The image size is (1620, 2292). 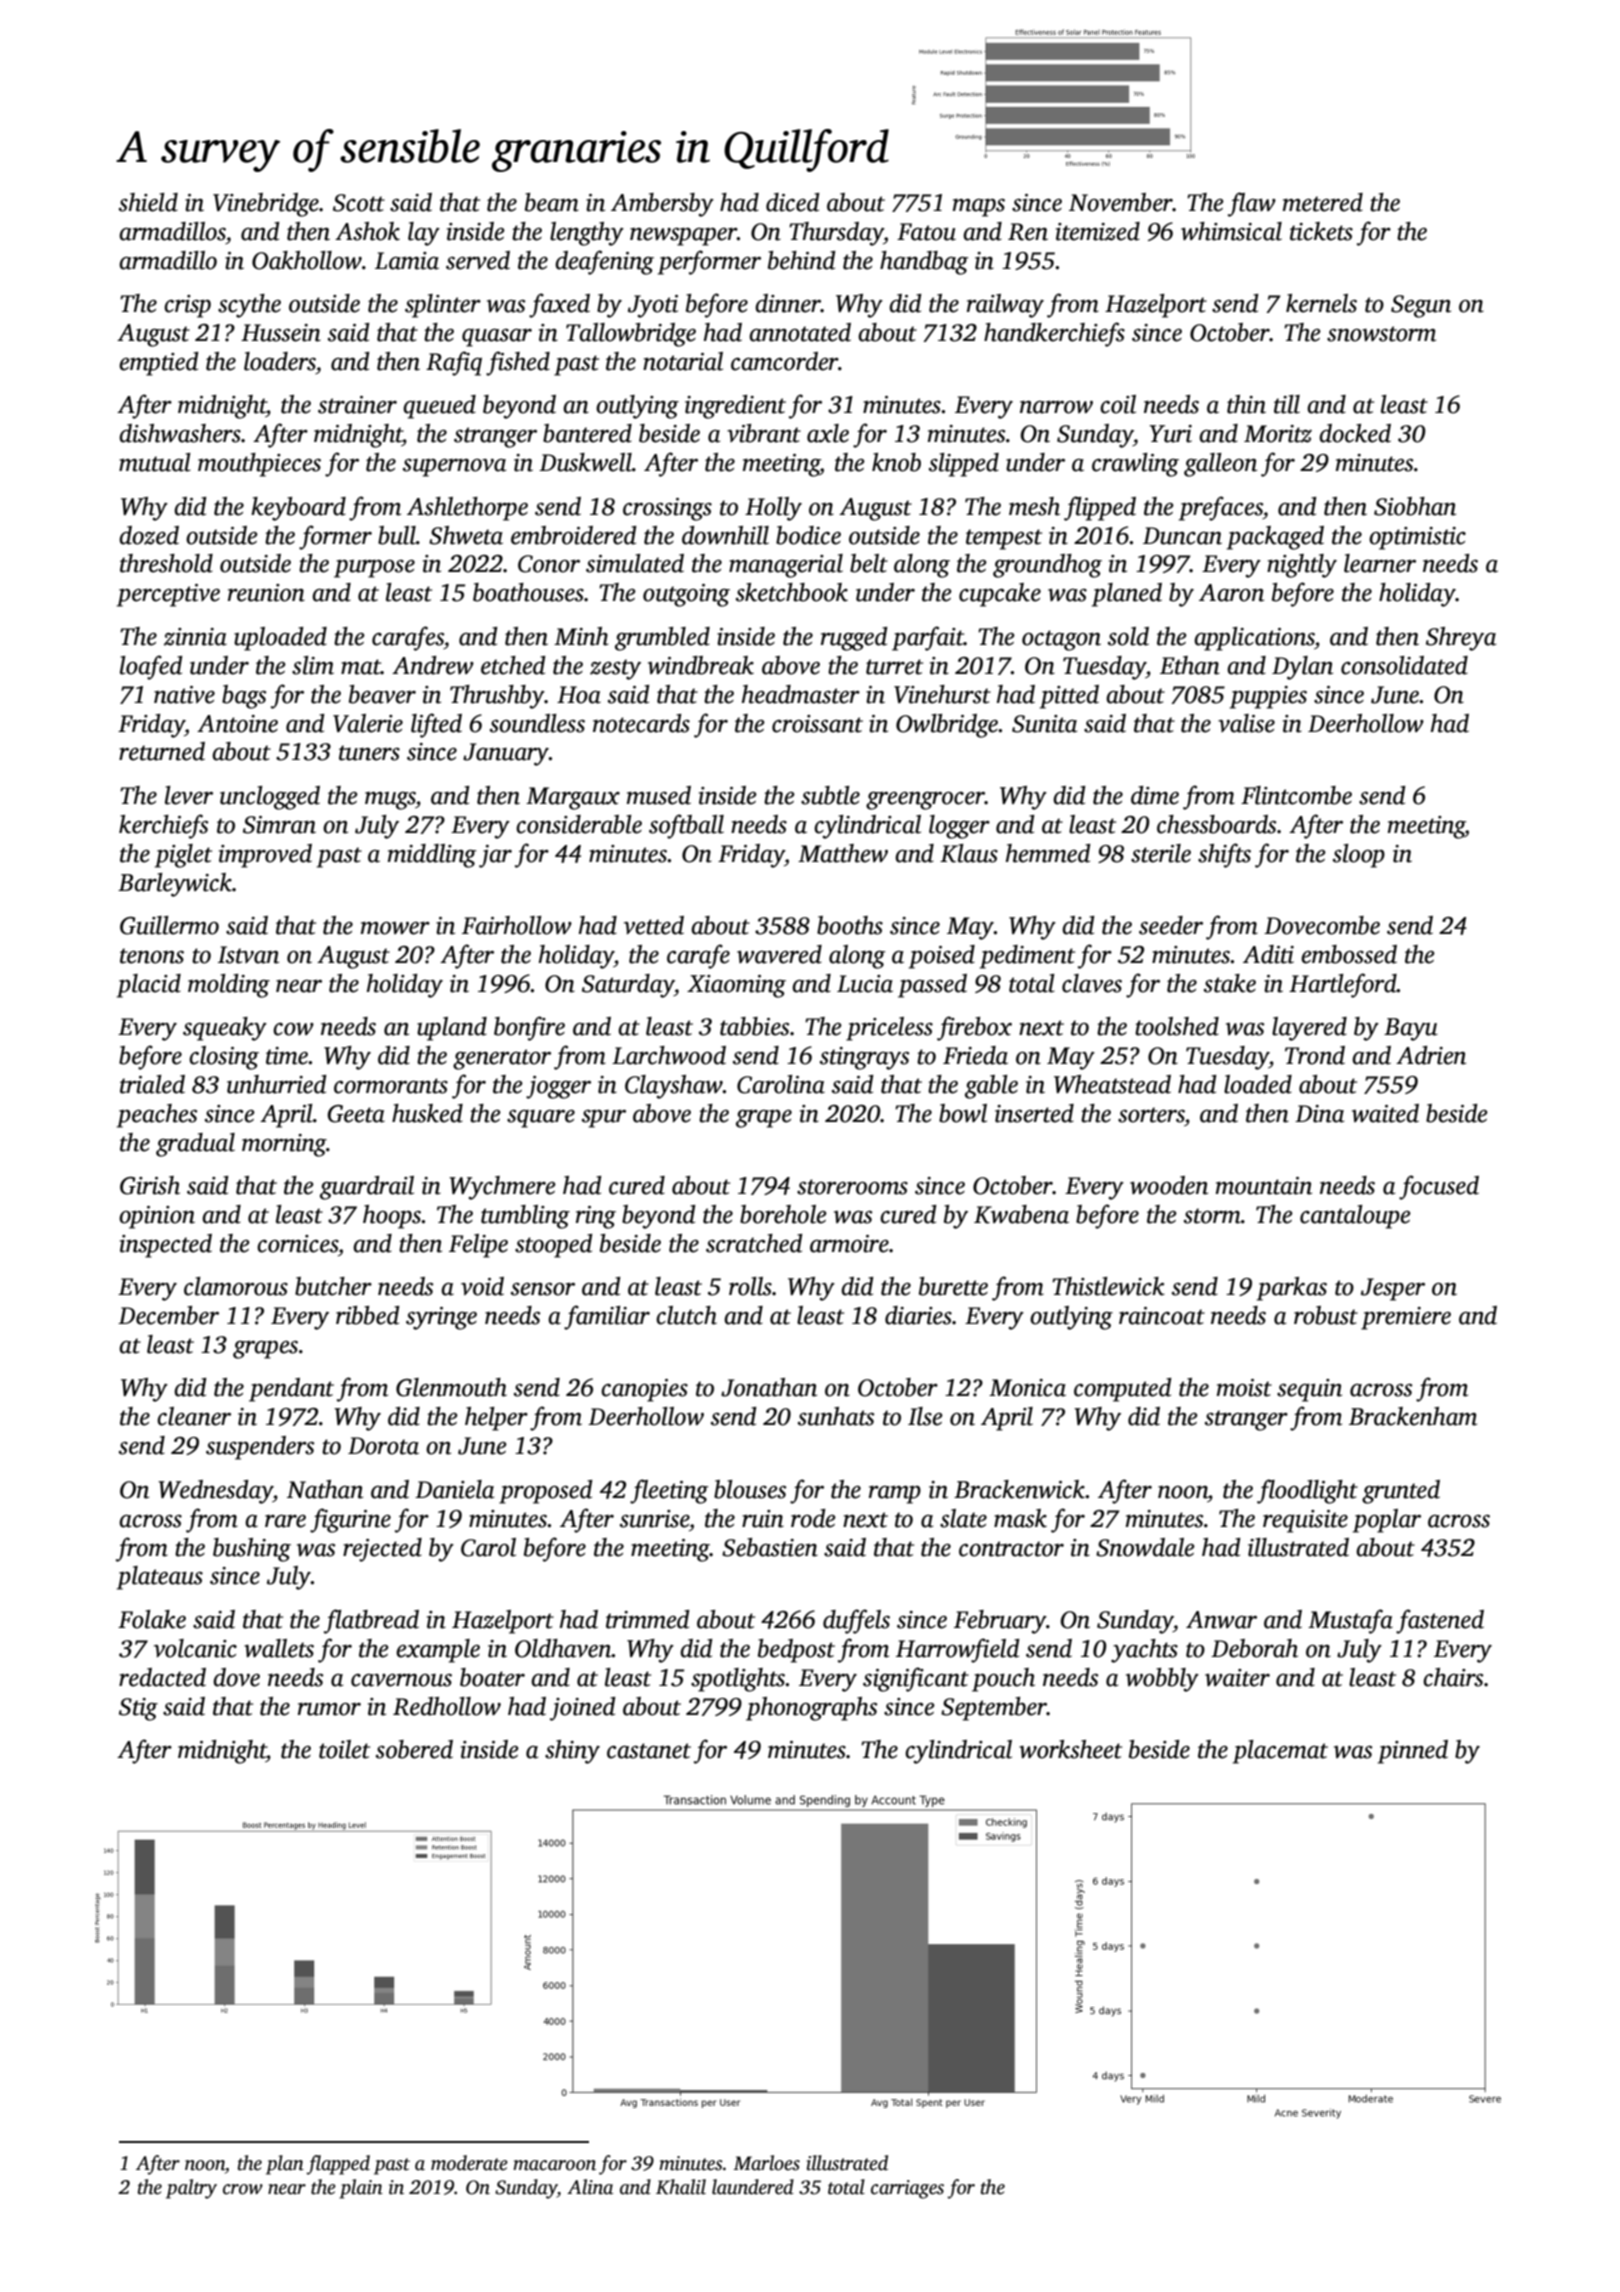 What do you see at coordinates (407, 261) in the page?
I see `Lamia` at bounding box center [407, 261].
